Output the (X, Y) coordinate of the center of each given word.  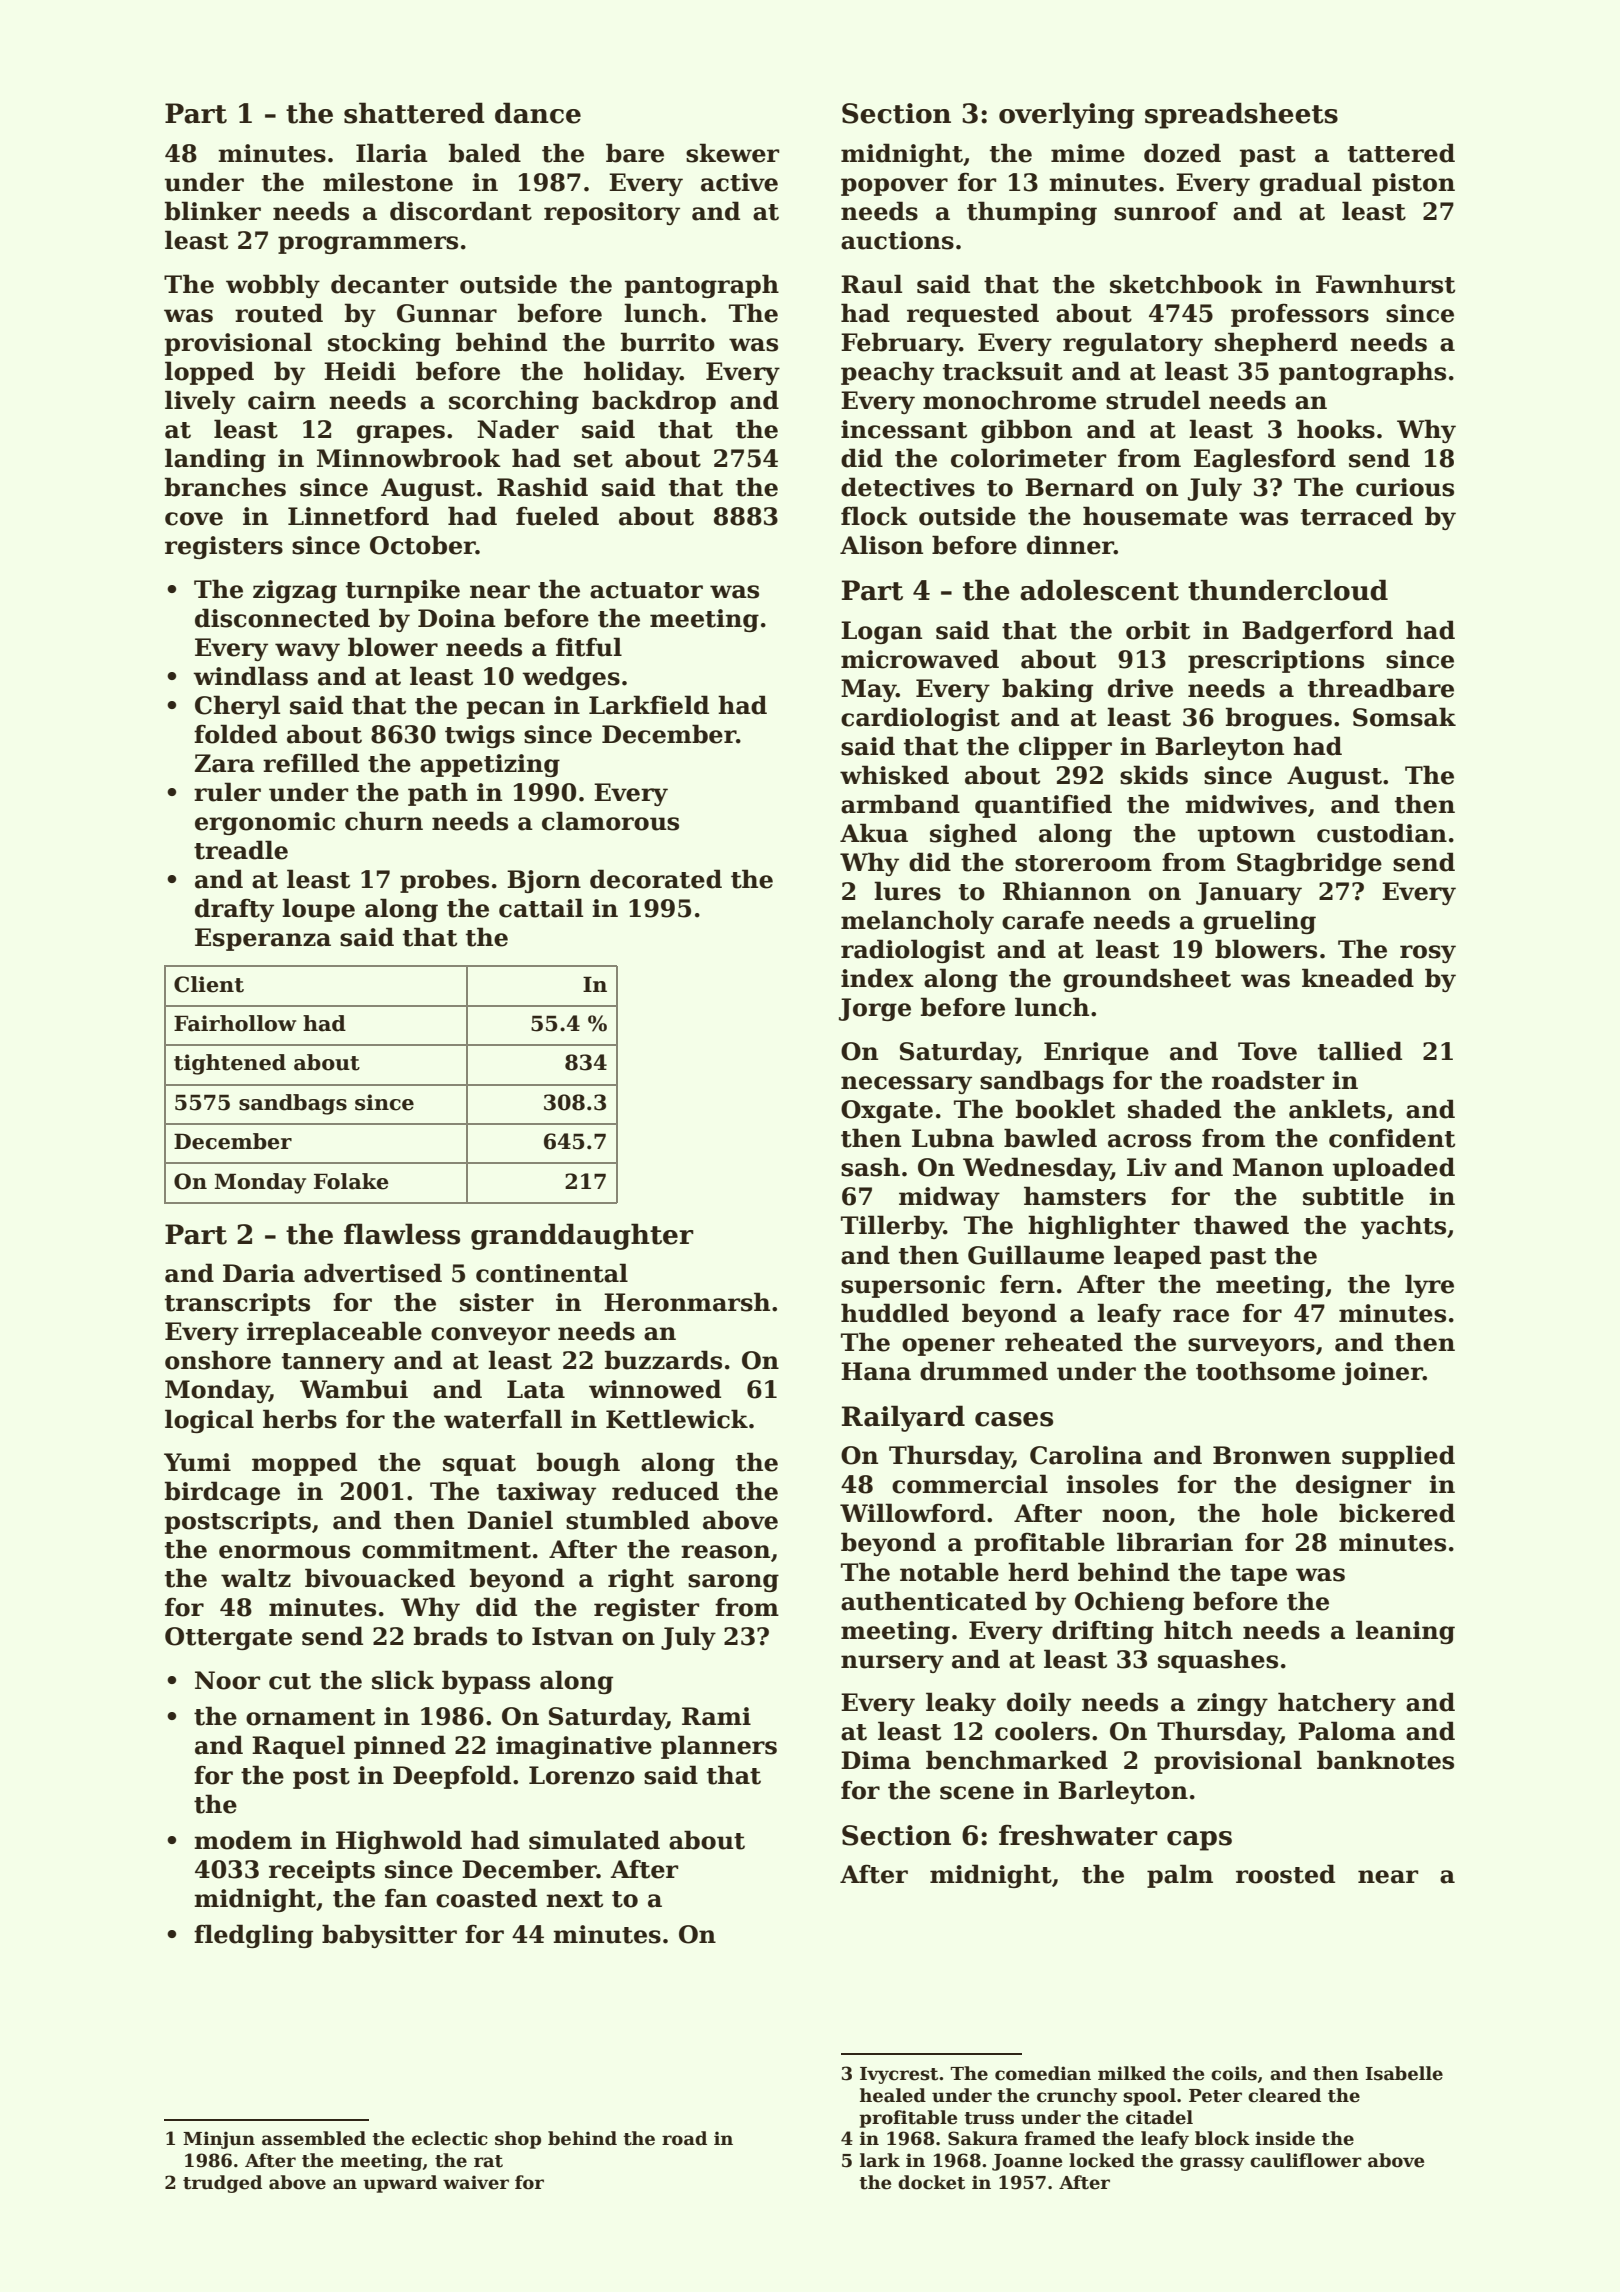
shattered (414, 113)
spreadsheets (1241, 115)
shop (518, 2140)
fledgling (253, 1936)
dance (538, 113)
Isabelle (1404, 2073)
